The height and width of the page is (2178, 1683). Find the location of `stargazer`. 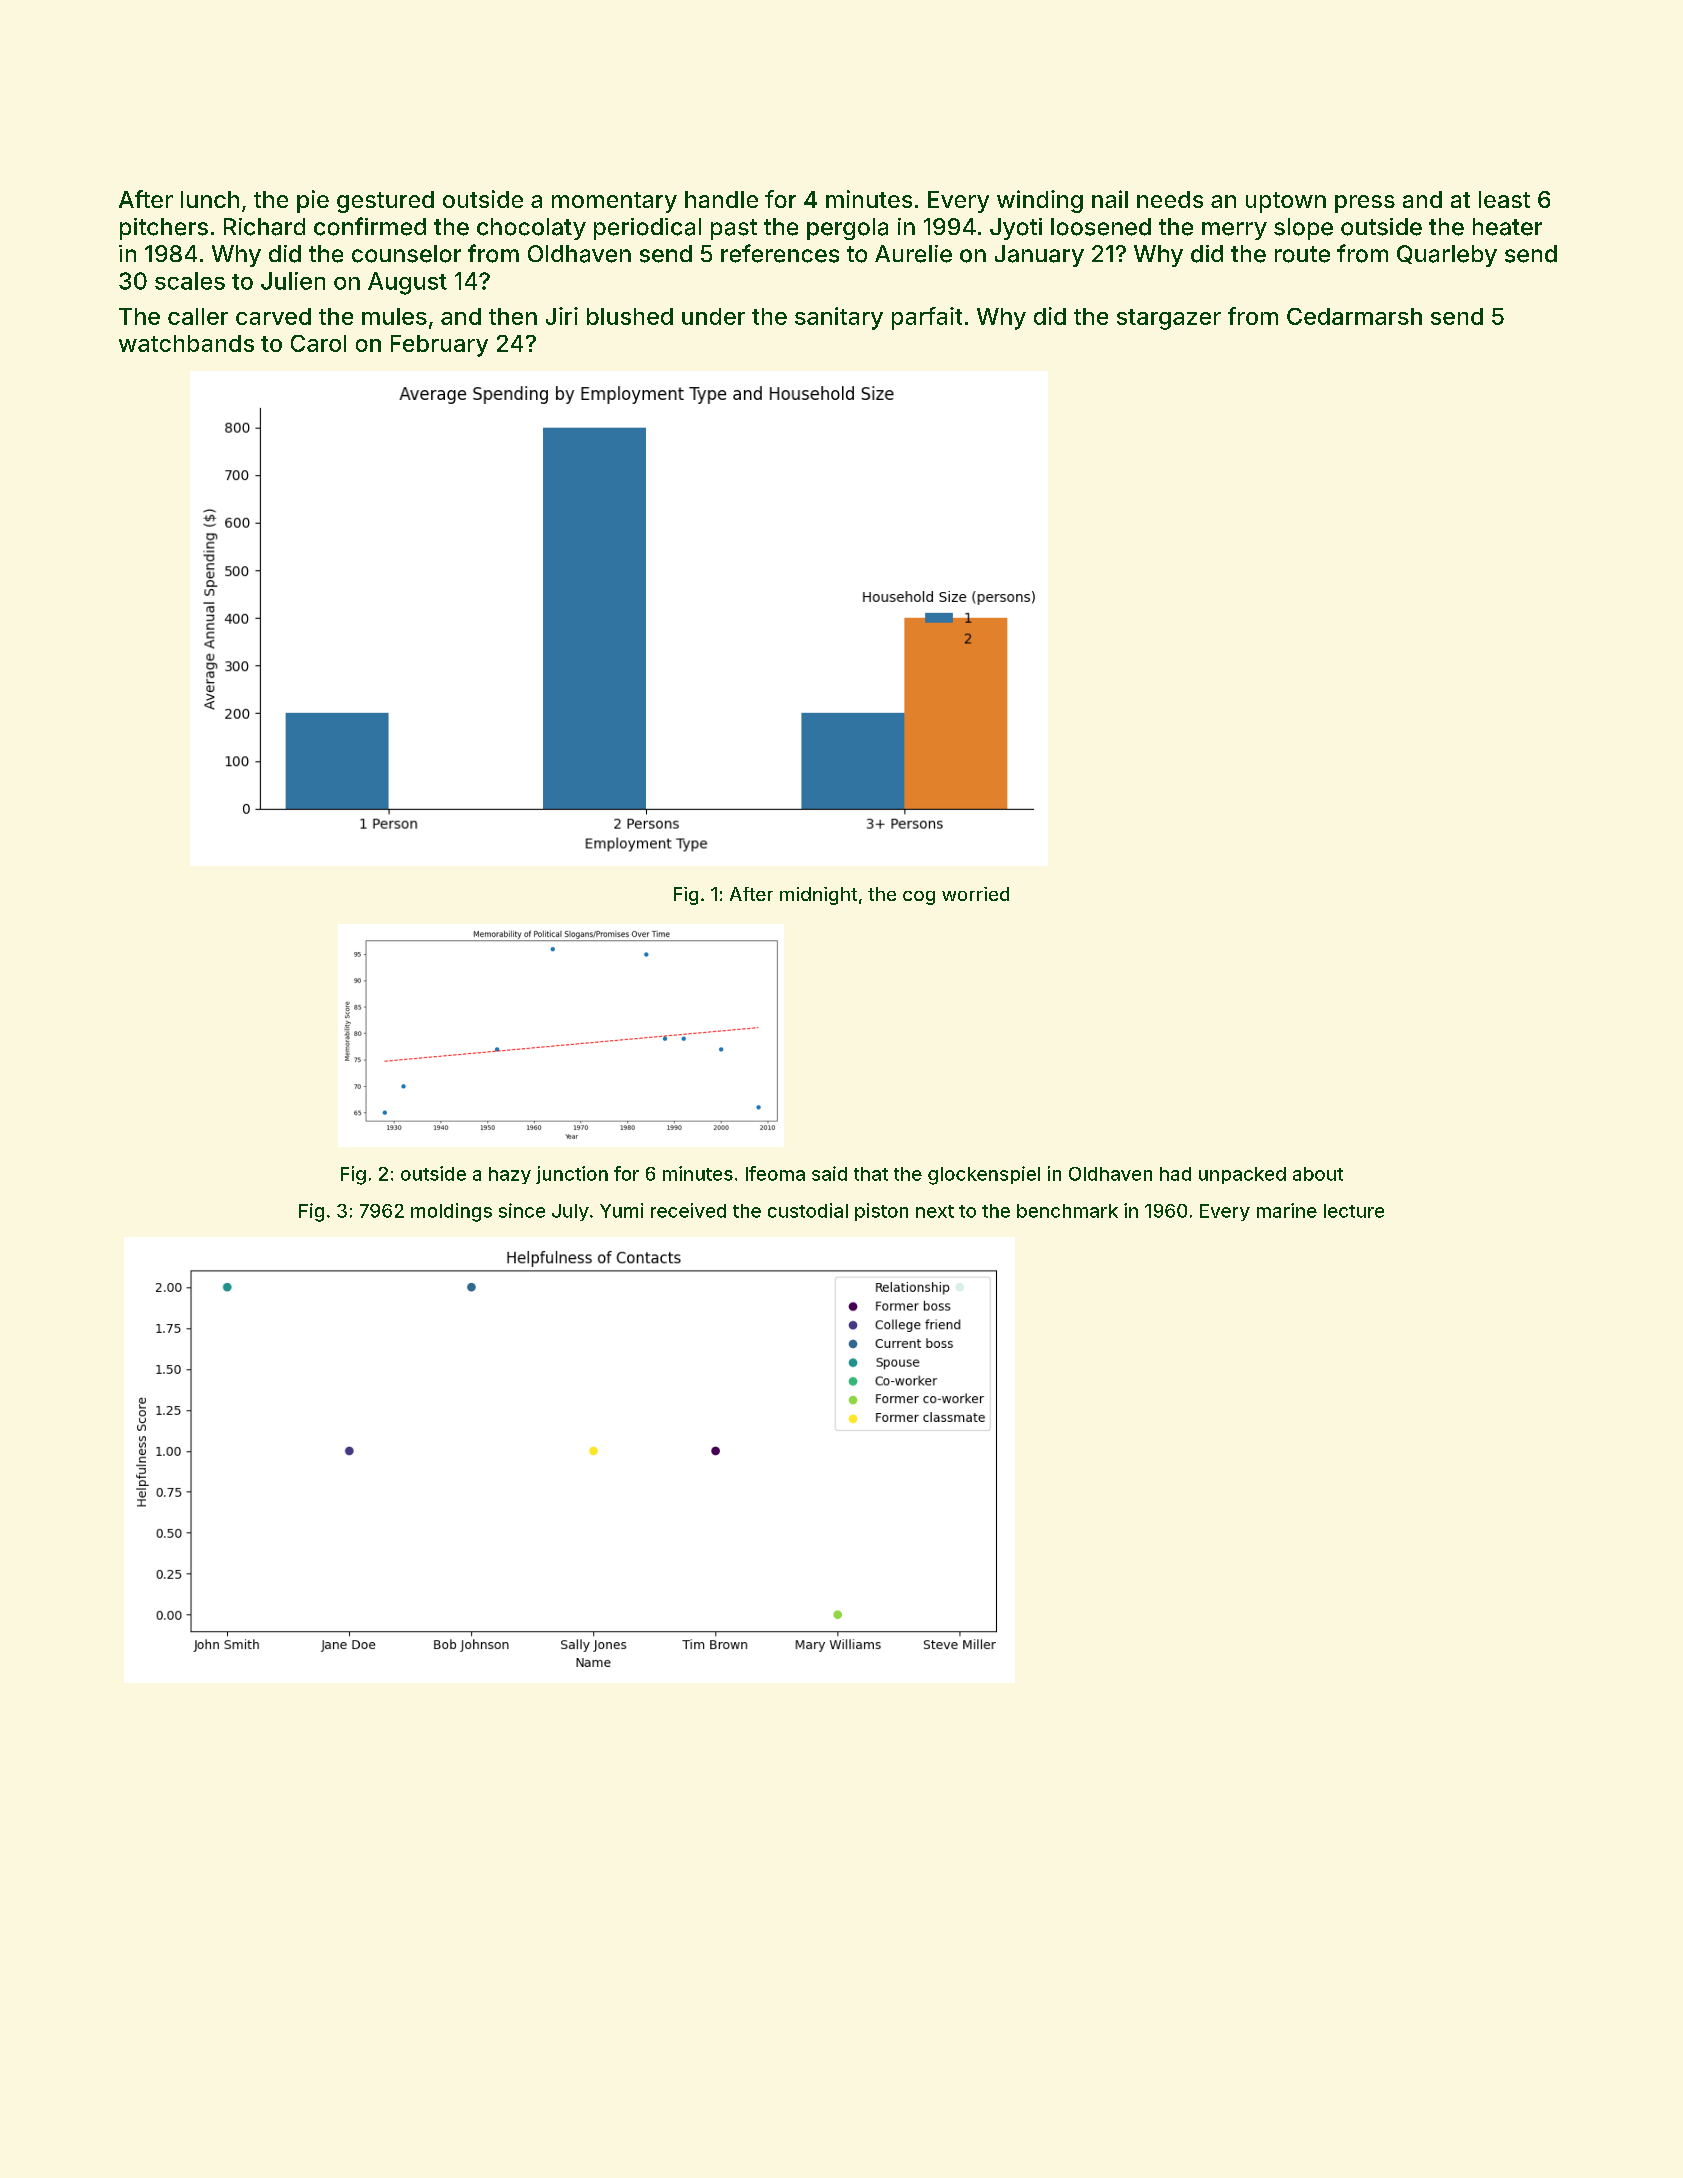

stargazer is located at coordinates (1169, 319).
